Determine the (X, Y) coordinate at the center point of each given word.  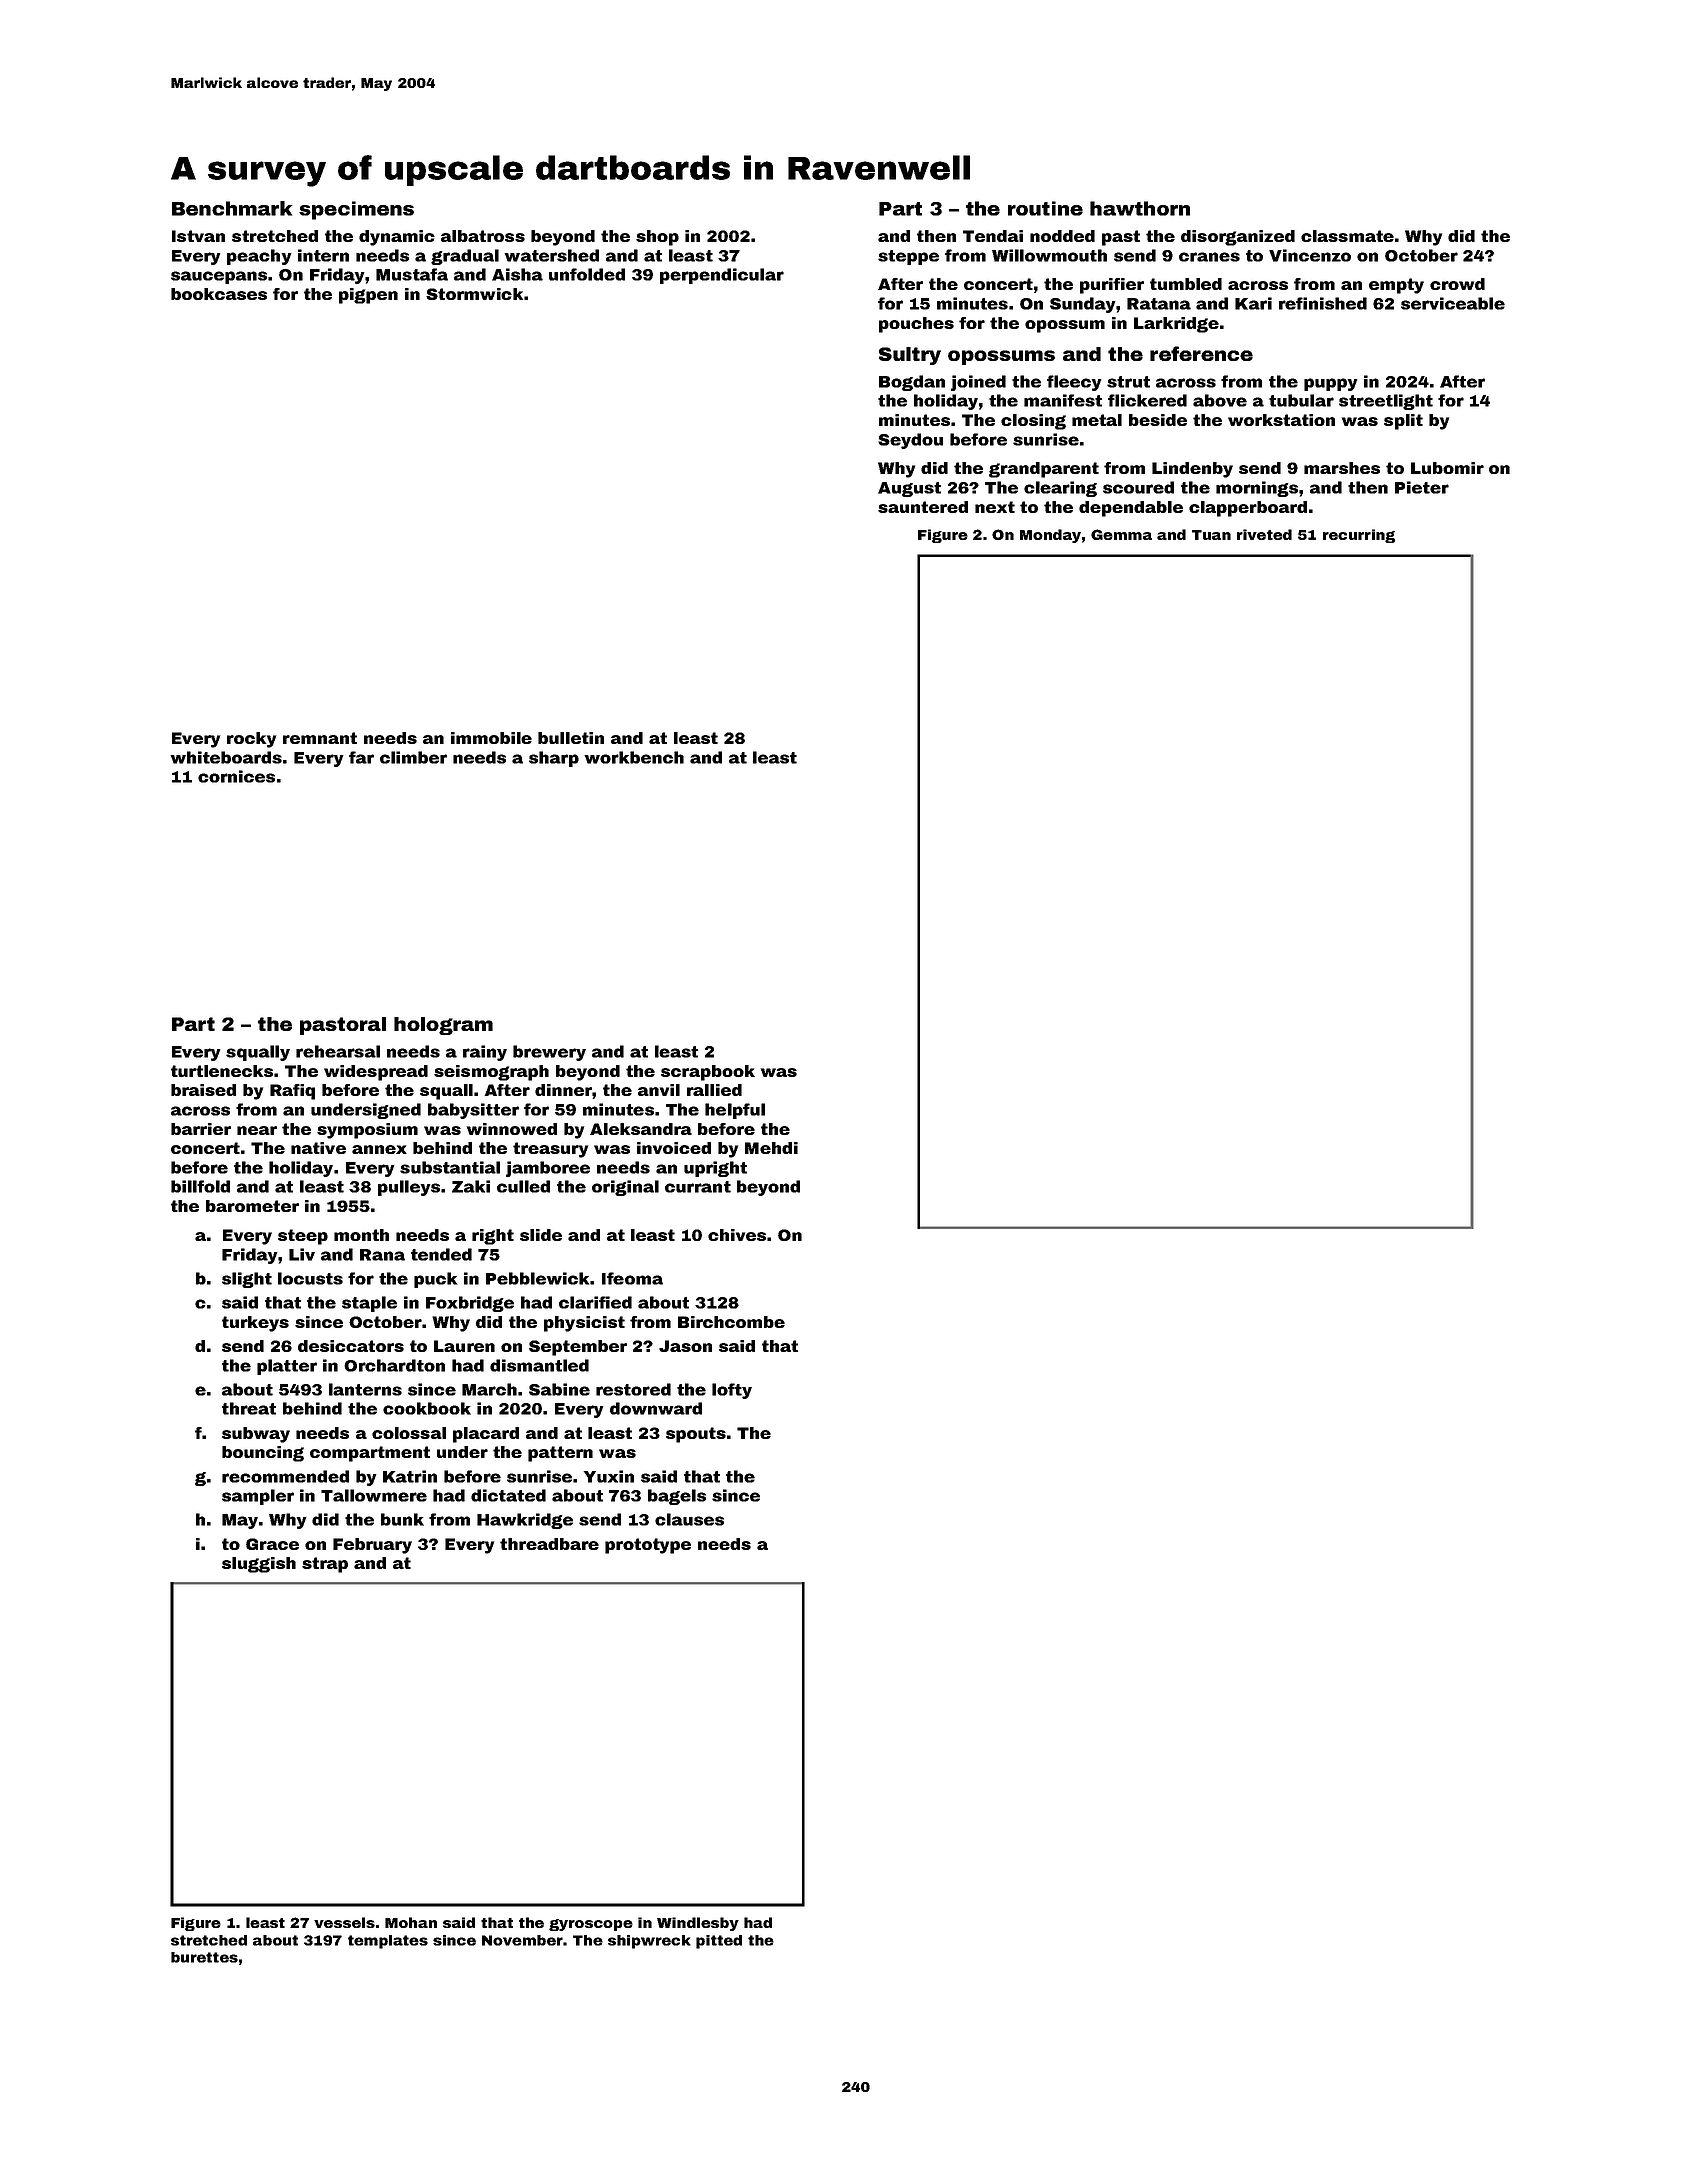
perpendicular (722, 276)
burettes (204, 1957)
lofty (732, 1391)
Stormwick (474, 294)
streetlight (1386, 402)
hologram (443, 1026)
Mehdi (771, 1148)
